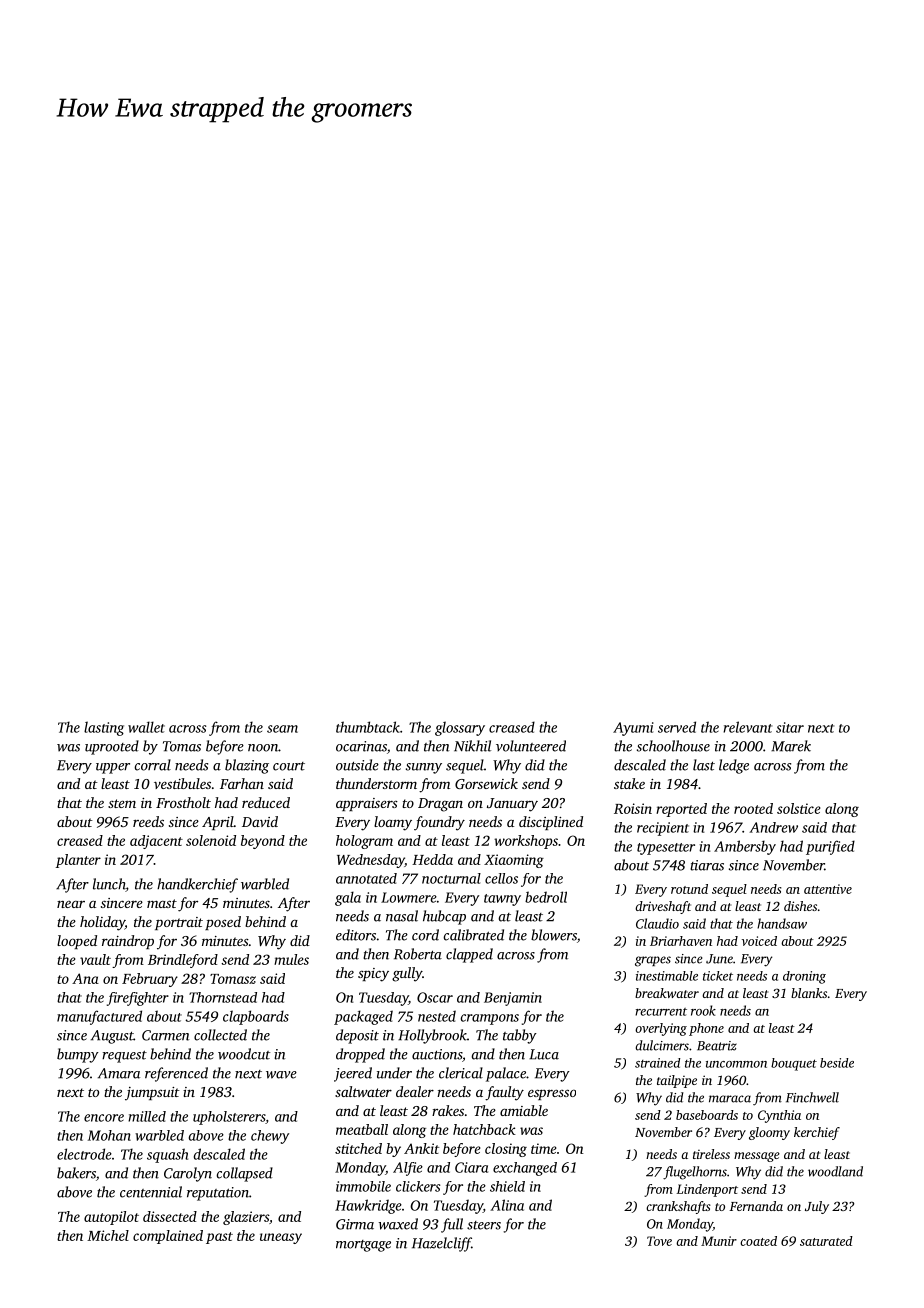  Describe the element at coordinates (809, 993) in the screenshot. I see `blanks` at that location.
